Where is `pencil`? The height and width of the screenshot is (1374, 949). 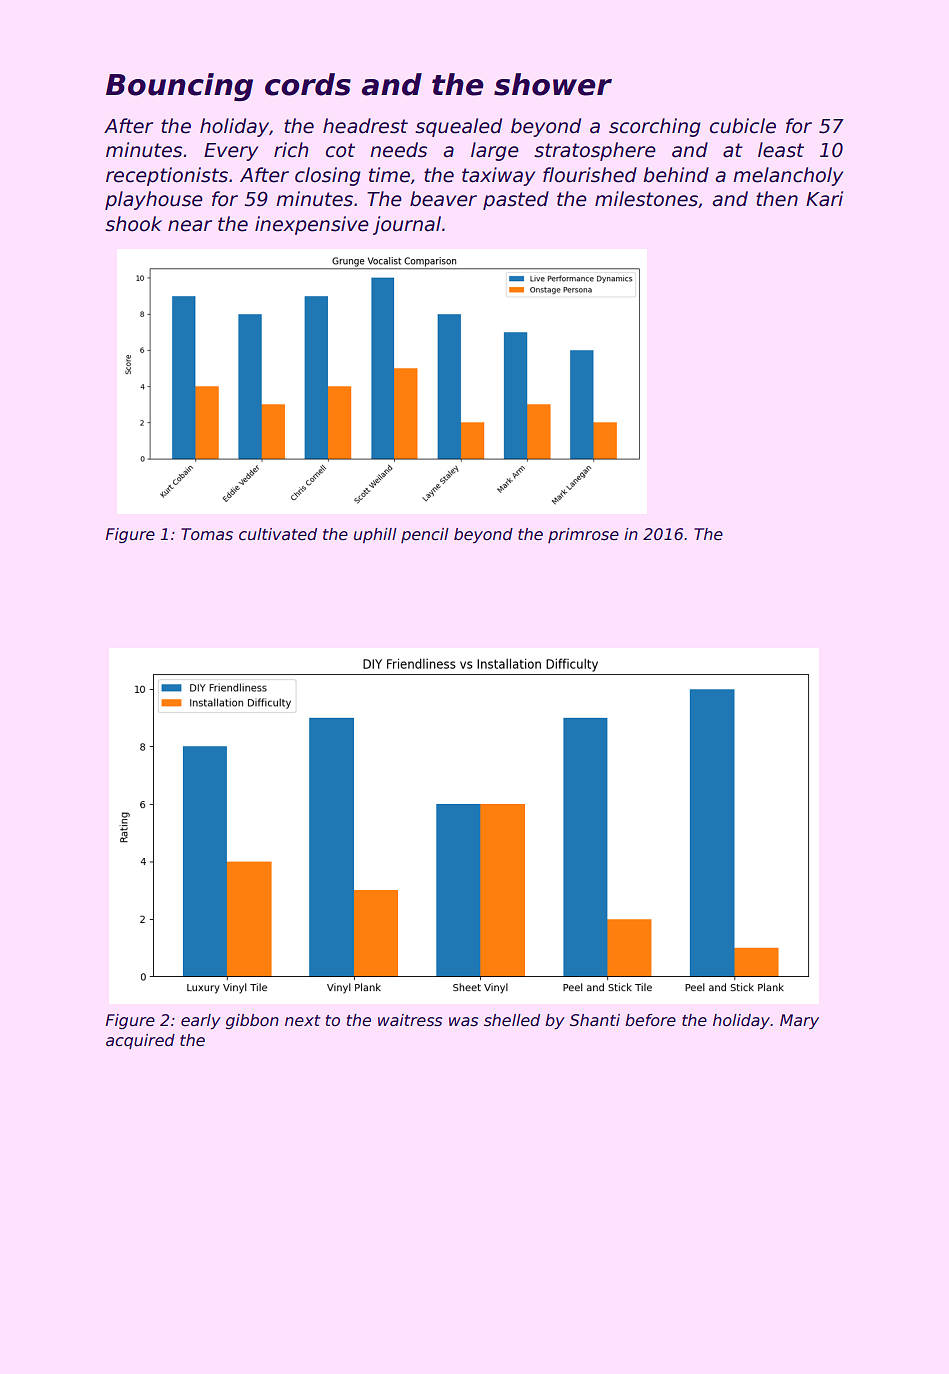
pencil is located at coordinates (425, 535).
